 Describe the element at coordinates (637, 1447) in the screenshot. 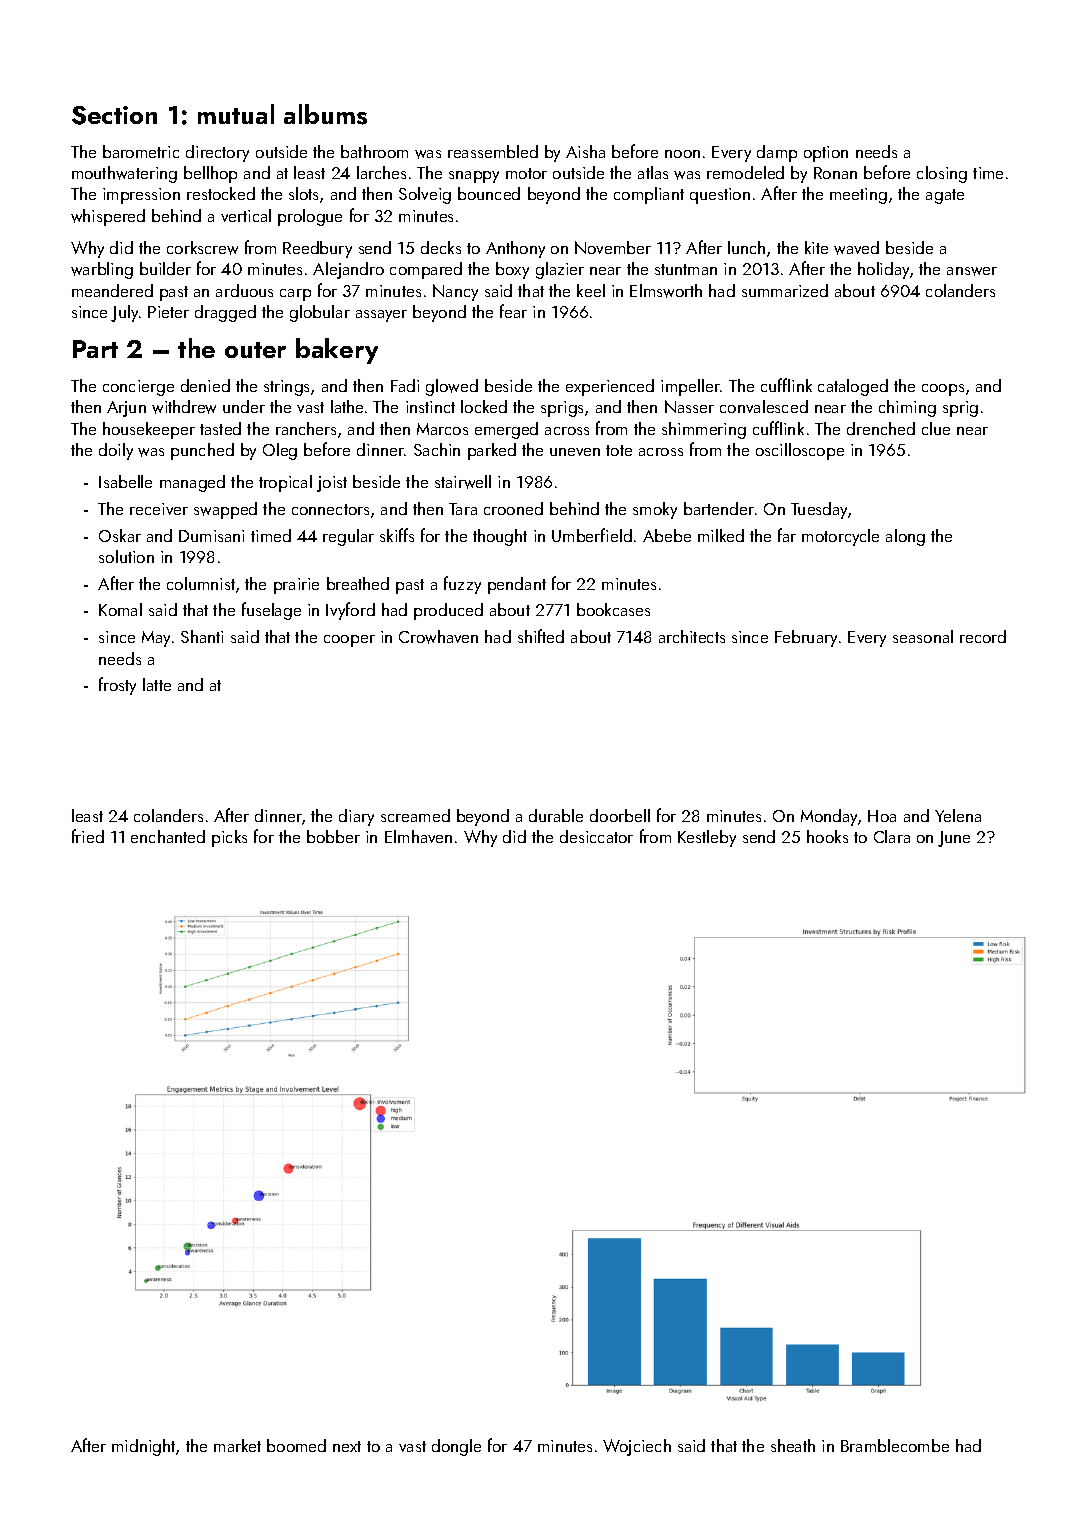

I see `Wojciech` at that location.
